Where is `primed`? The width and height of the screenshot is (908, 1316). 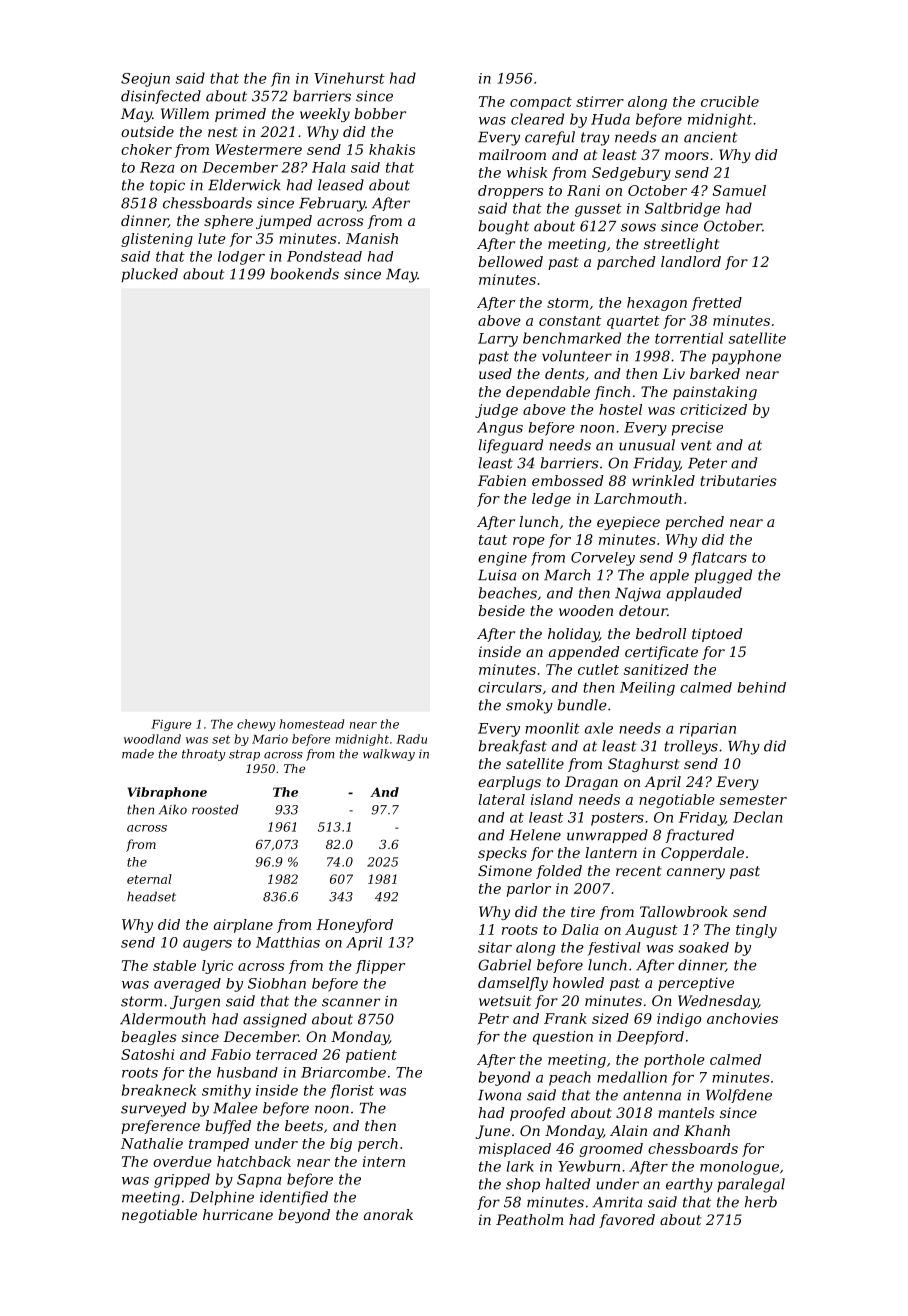
primed is located at coordinates (240, 115).
